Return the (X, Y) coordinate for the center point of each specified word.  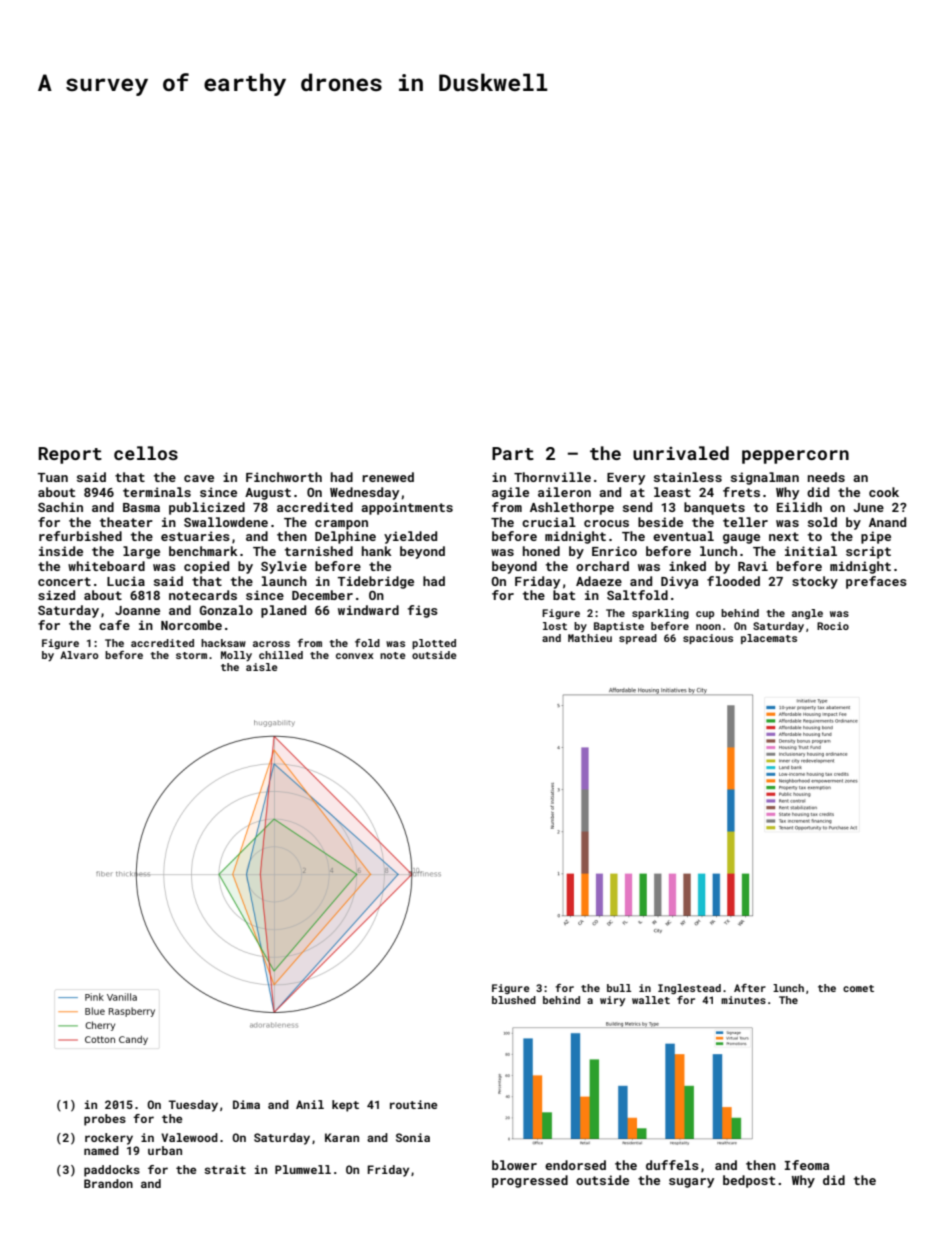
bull (619, 988)
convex (355, 656)
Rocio (833, 626)
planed (283, 611)
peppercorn (795, 457)
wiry (612, 1001)
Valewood (189, 1137)
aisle (262, 667)
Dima (246, 1104)
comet (858, 988)
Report (70, 455)
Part (513, 453)
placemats (769, 639)
